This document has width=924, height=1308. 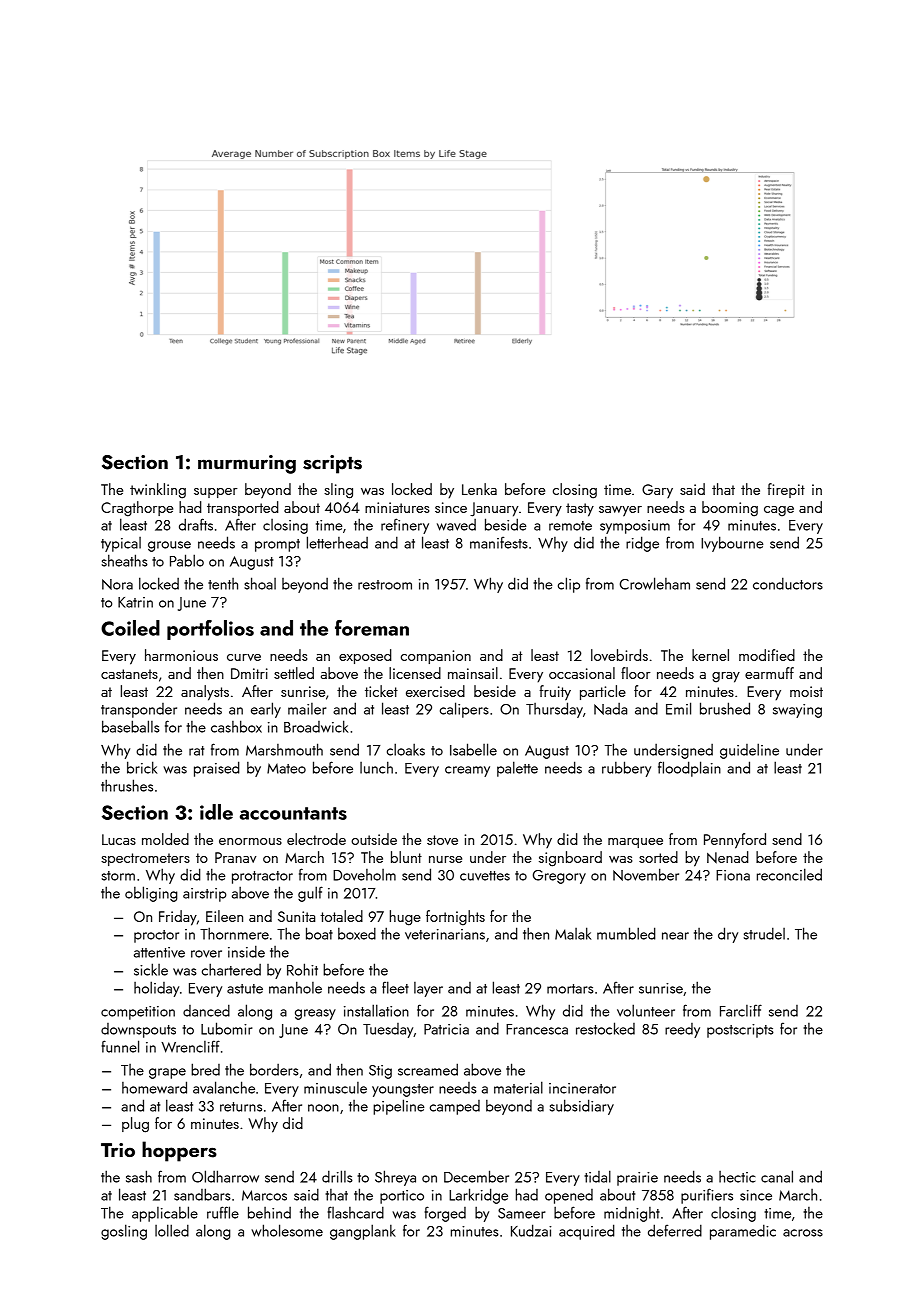 What do you see at coordinates (159, 952) in the document?
I see `attentive` at bounding box center [159, 952].
